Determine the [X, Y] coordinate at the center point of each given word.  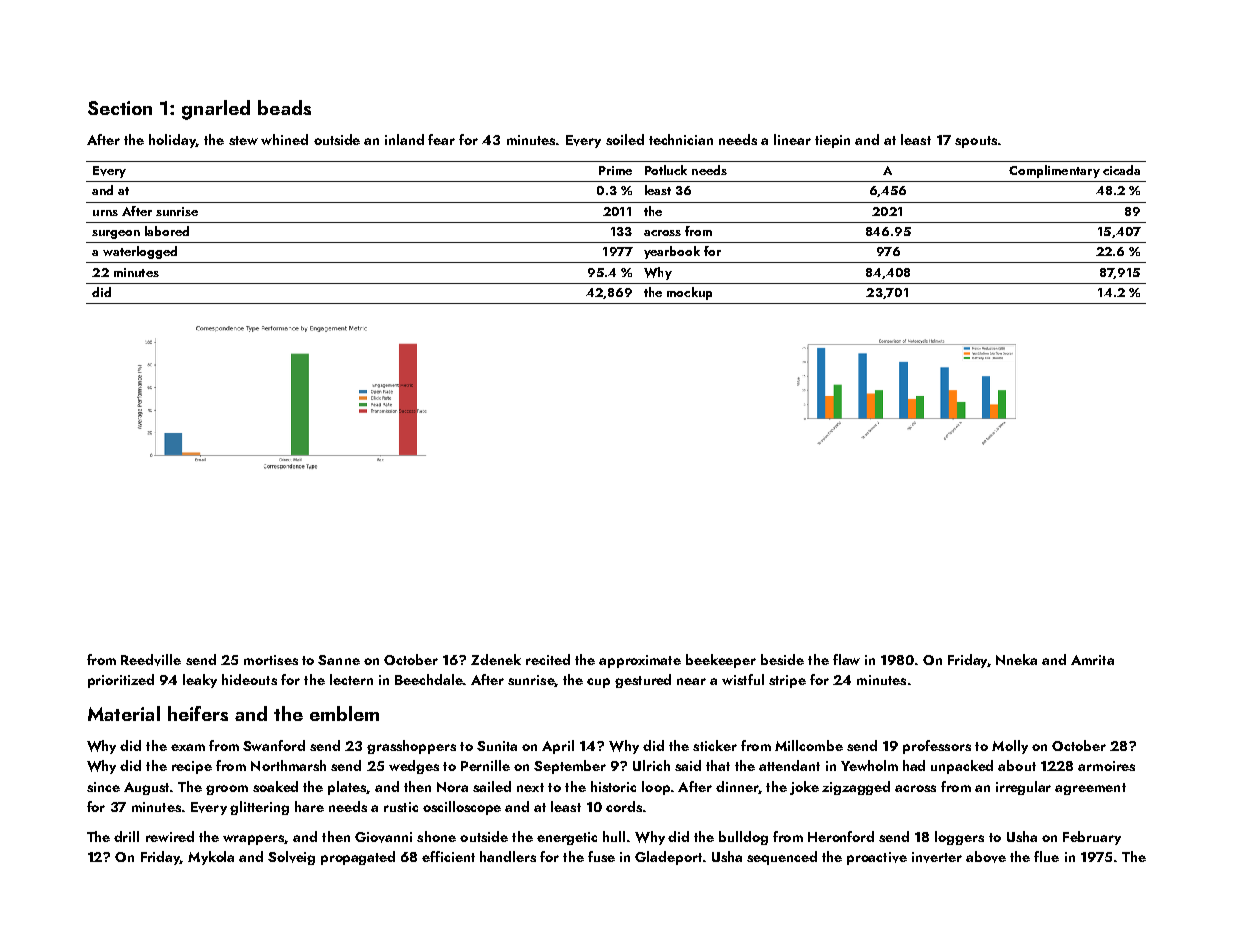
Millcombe [809, 745]
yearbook [672, 252]
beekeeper [721, 661]
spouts [976, 142]
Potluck [666, 170]
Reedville [151, 660]
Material [124, 713]
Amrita [1092, 660]
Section [120, 108]
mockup [689, 293]
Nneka [1016, 659]
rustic [401, 807]
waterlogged [140, 252]
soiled [625, 139]
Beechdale [429, 679]
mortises [271, 660]
